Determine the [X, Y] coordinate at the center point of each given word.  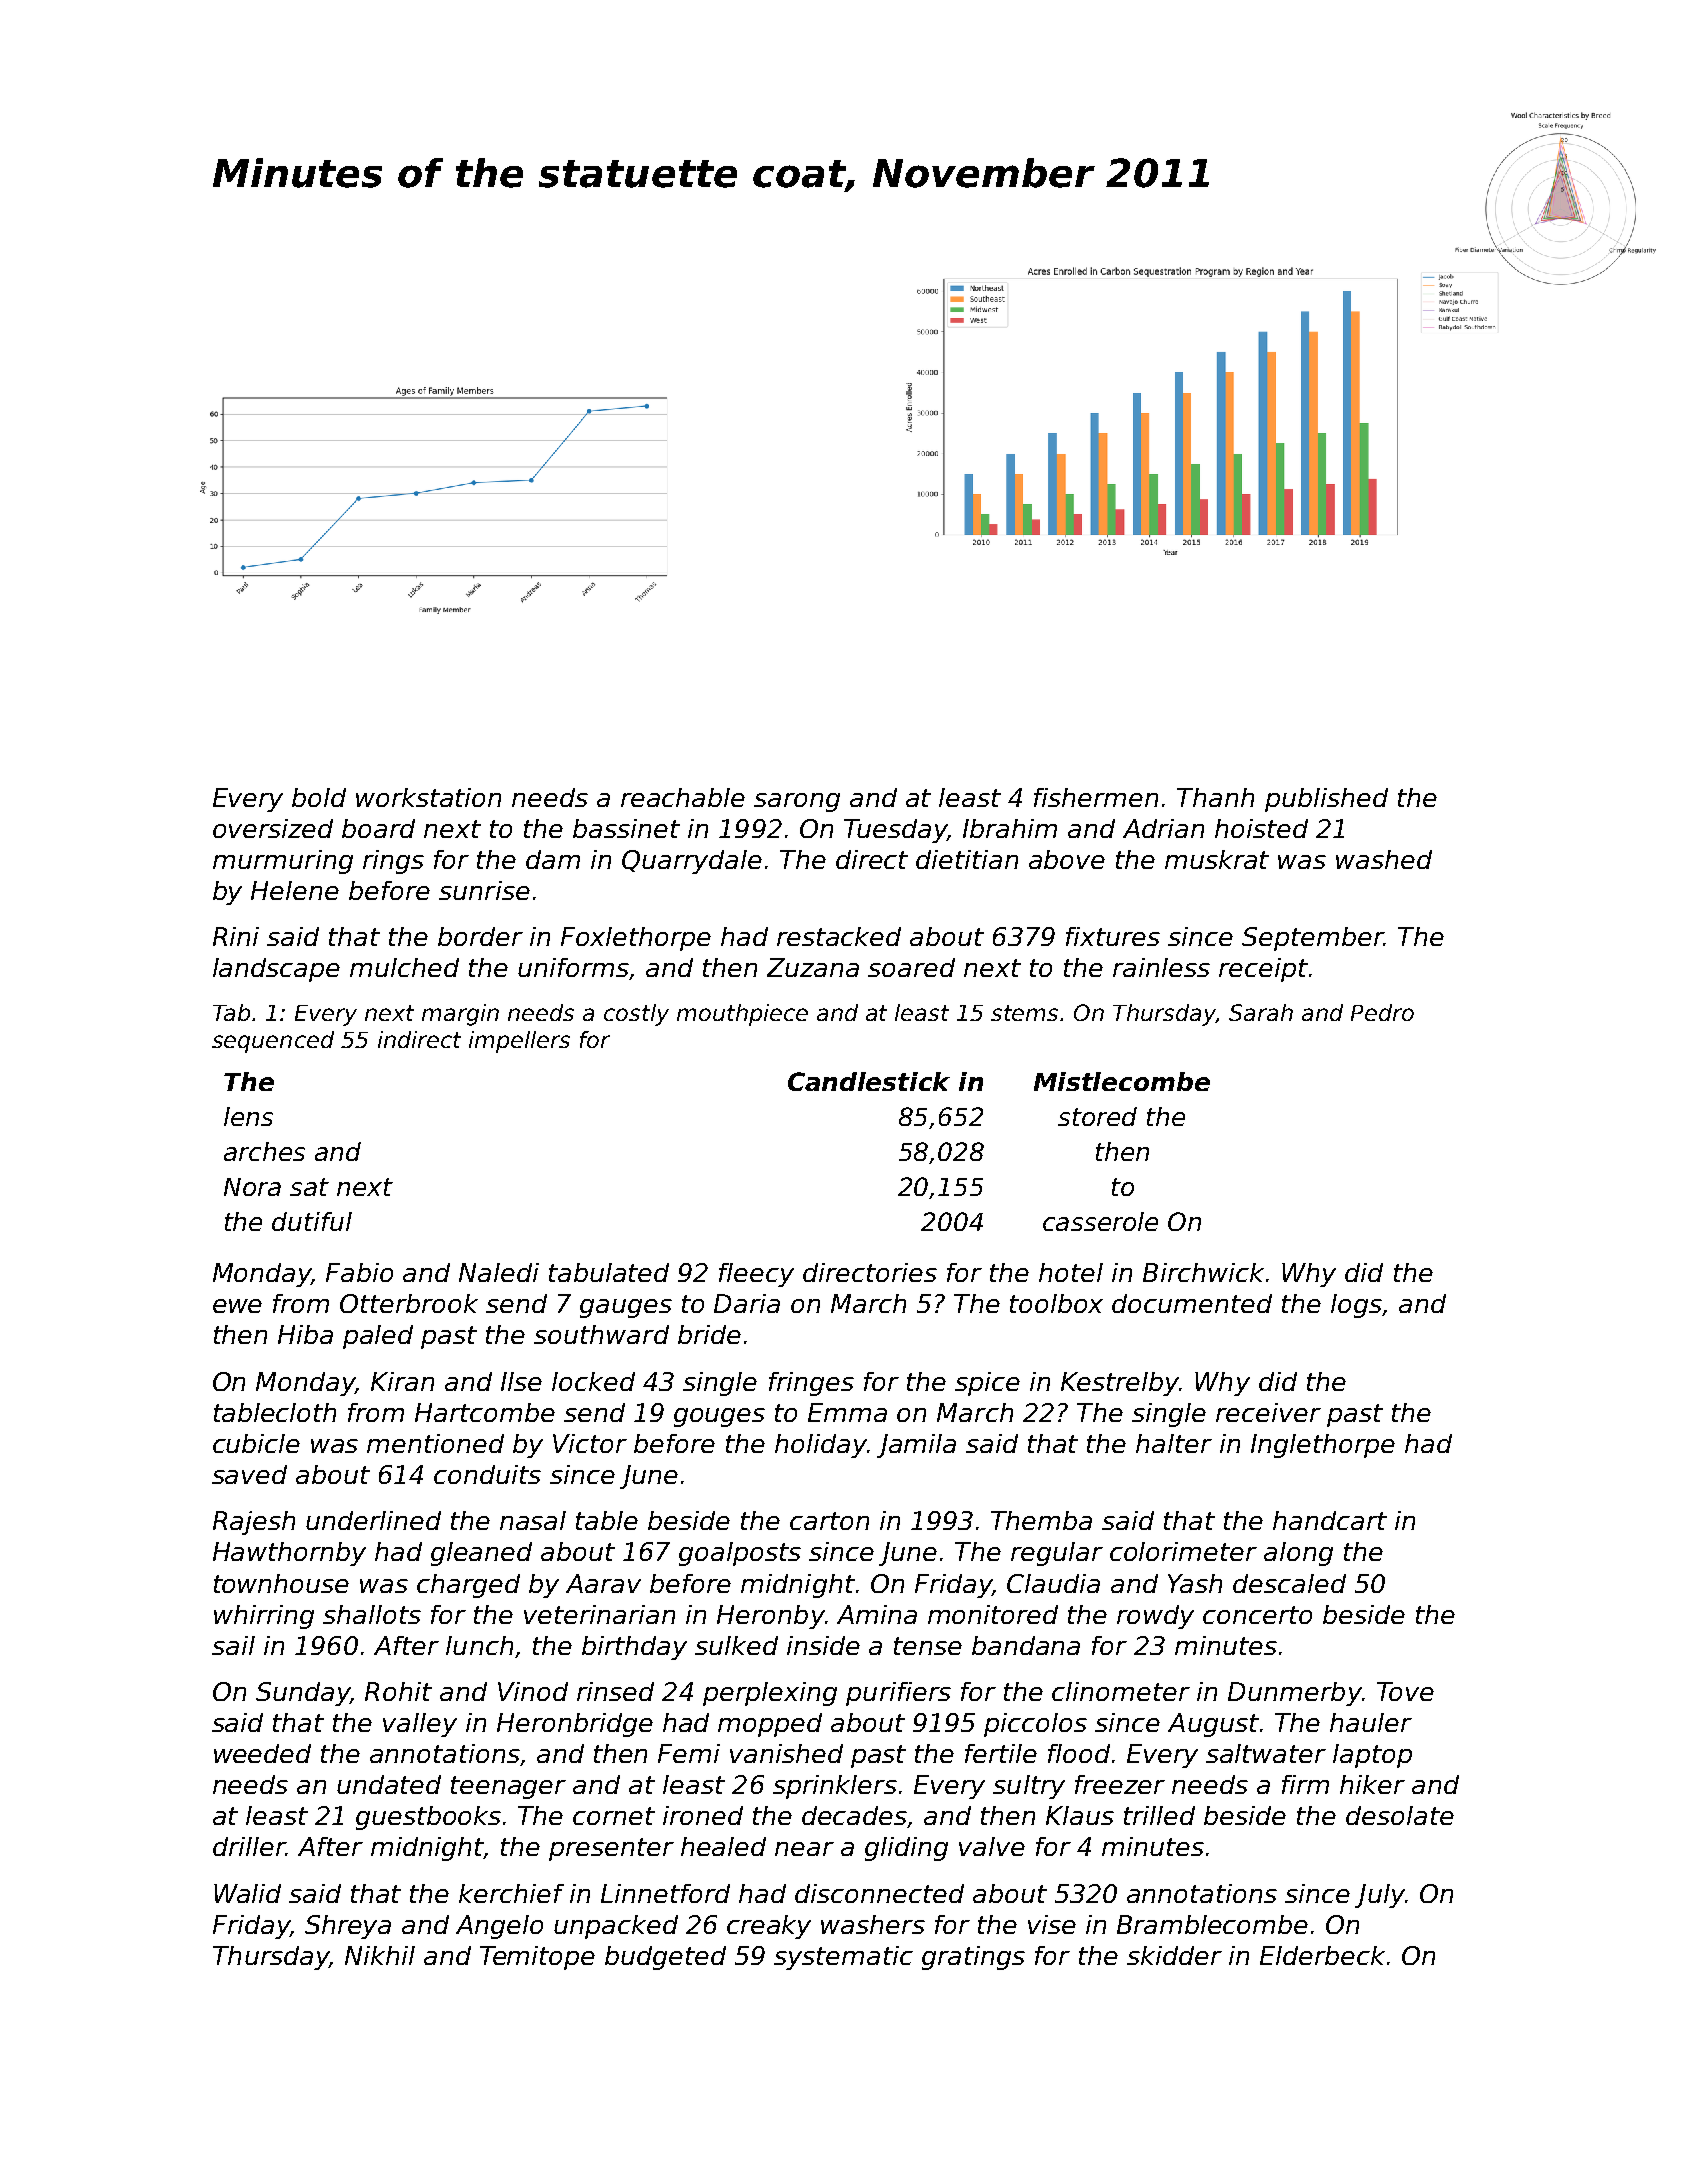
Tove [1405, 1691]
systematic [843, 1958]
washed [1384, 859]
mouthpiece [742, 1015]
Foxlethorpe [636, 939]
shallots [372, 1614]
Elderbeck [1322, 1955]
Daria [747, 1303]
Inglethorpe [1323, 1446]
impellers [519, 1042]
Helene [295, 890]
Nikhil [380, 1955]
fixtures [1113, 936]
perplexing [770, 1694]
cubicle [256, 1443]
